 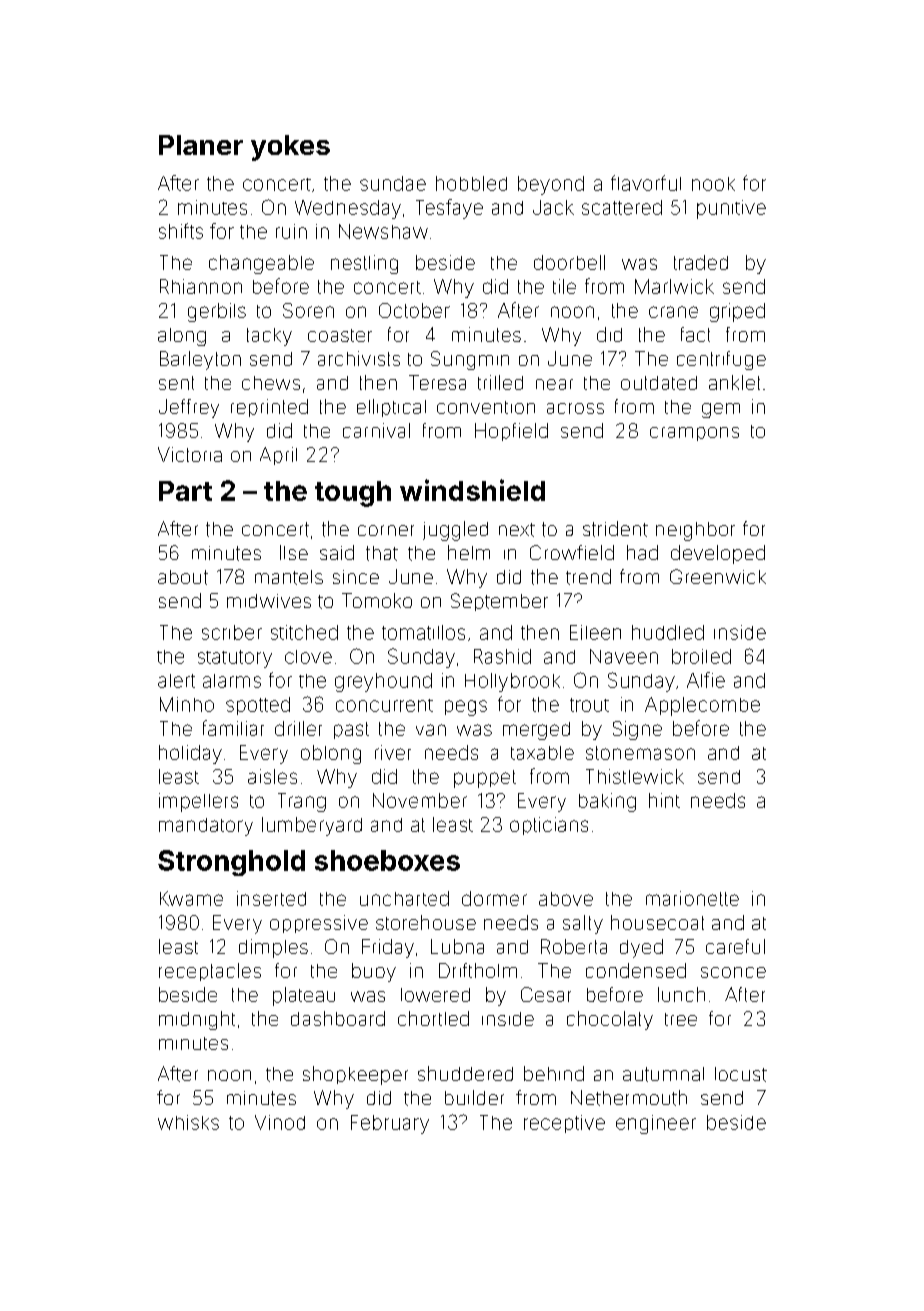 I want to click on changeable, so click(x=261, y=264).
